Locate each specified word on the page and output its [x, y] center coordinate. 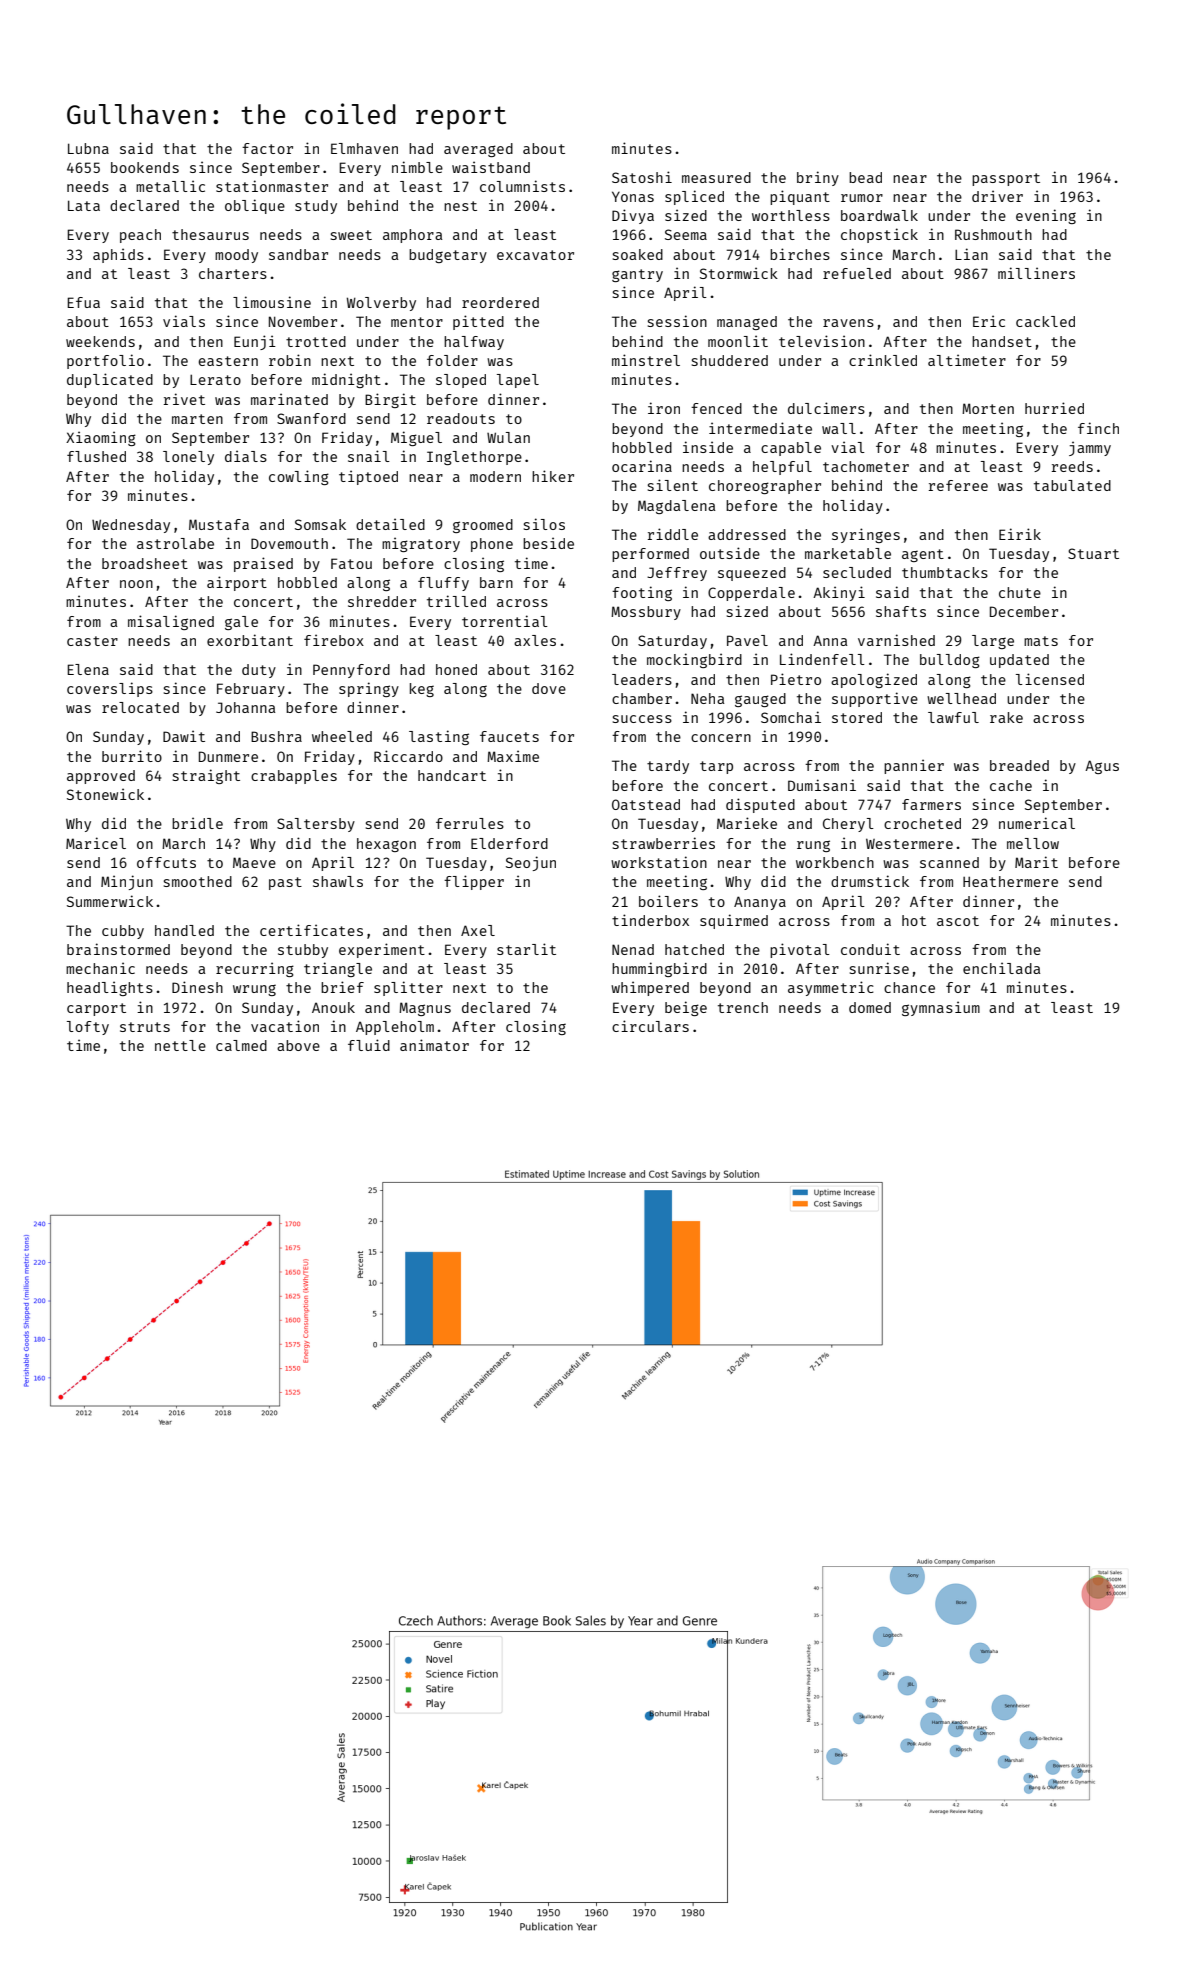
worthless [791, 215]
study [316, 207]
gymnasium [941, 1008]
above [298, 1045]
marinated [289, 399]
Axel [478, 930]
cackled [1045, 321]
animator [434, 1045]
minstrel [646, 360]
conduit [870, 949]
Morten [988, 408]
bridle [197, 823]
